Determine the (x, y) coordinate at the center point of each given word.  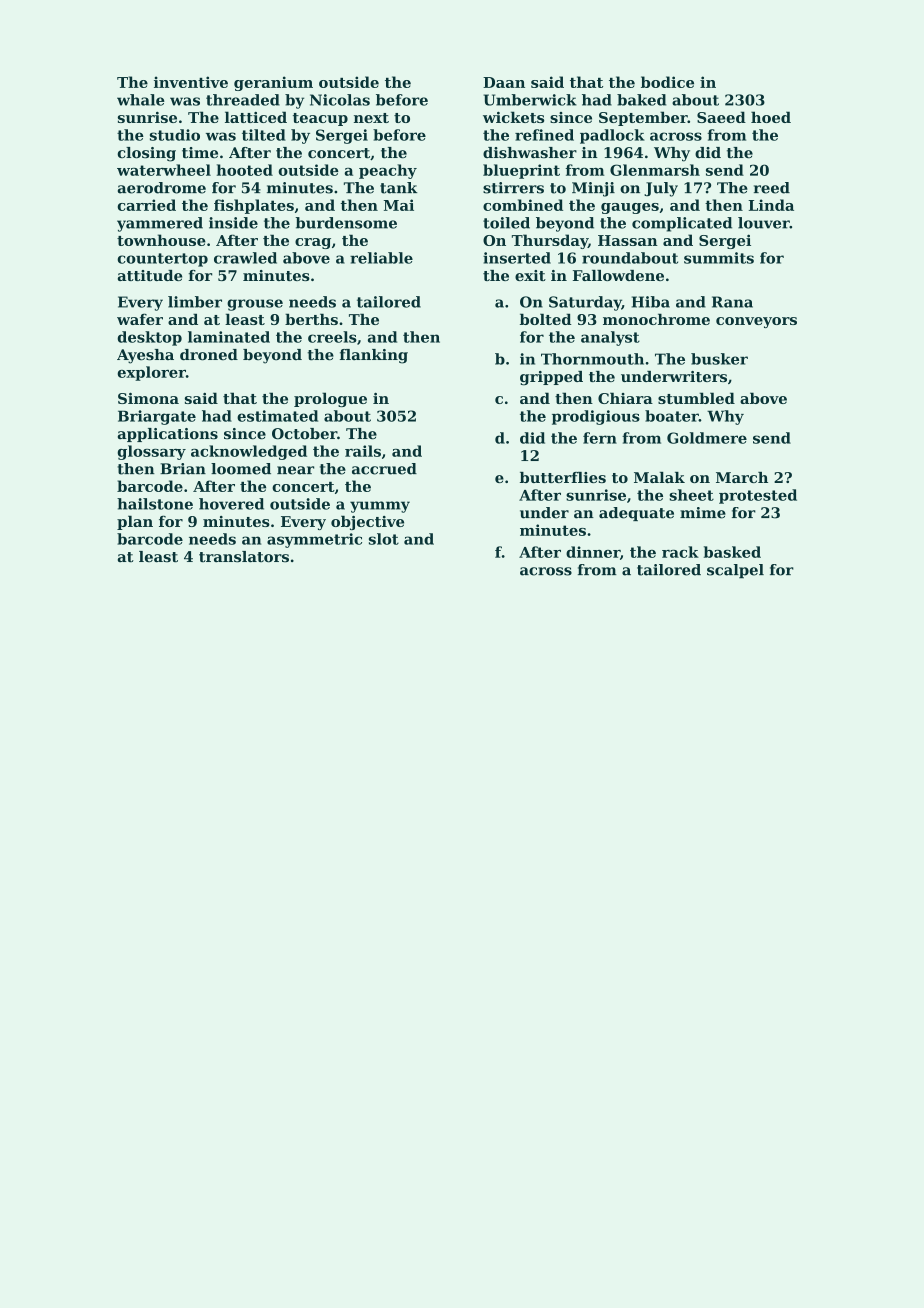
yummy (380, 507)
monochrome (656, 319)
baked (641, 100)
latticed (256, 117)
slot (384, 539)
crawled (245, 258)
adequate (636, 514)
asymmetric (314, 540)
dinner (593, 552)
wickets (513, 117)
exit (530, 275)
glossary (152, 452)
